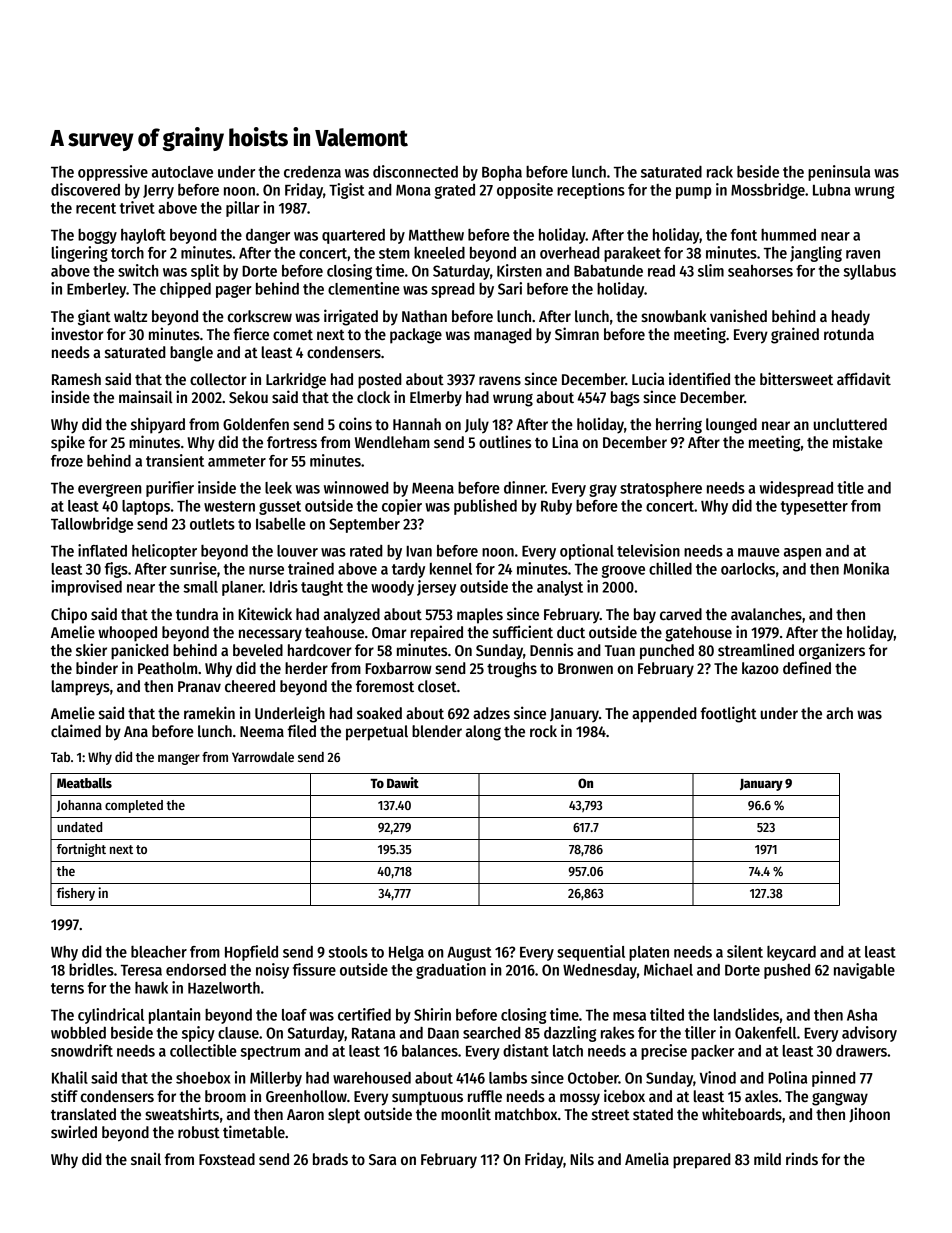 This screenshot has width=952, height=1233. Describe the element at coordinates (625, 399) in the screenshot. I see `bags` at that location.
